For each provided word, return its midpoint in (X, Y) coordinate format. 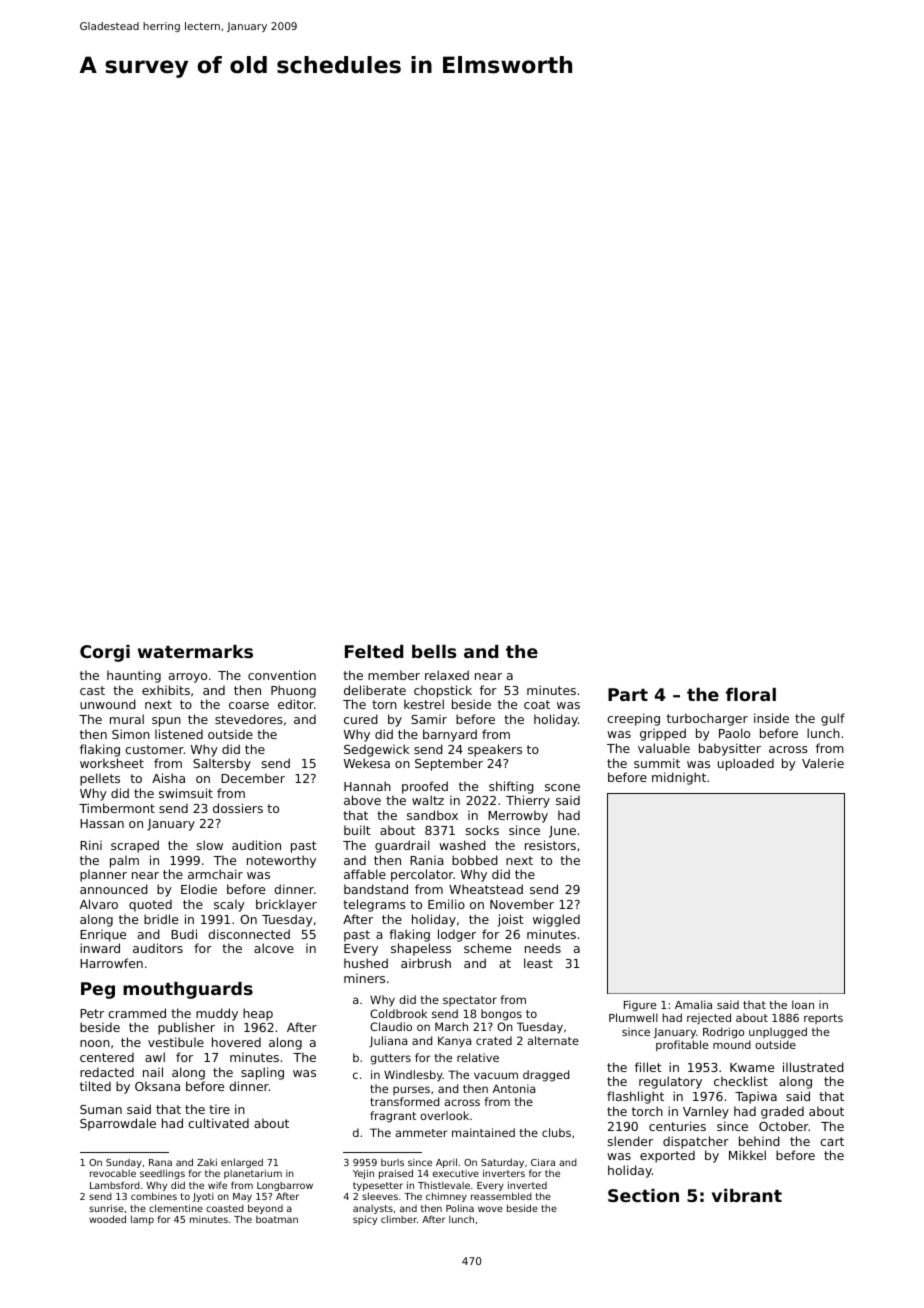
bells (434, 651)
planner (103, 875)
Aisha (168, 778)
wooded (107, 1219)
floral (751, 694)
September (449, 764)
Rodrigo (723, 1033)
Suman (101, 1109)
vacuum (496, 1075)
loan (803, 1004)
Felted (374, 651)
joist (510, 920)
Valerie (823, 763)
